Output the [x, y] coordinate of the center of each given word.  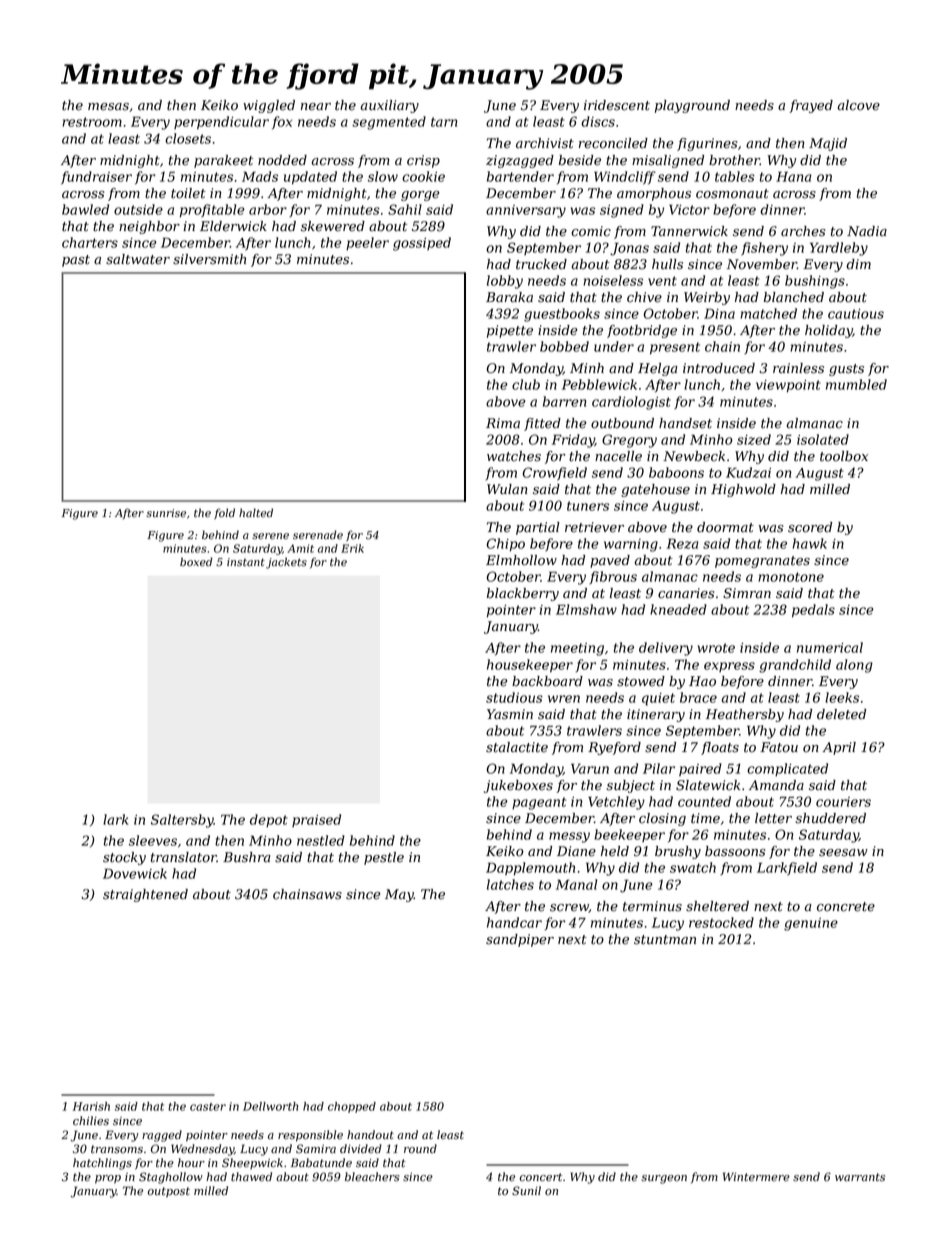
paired [700, 769]
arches [803, 231]
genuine [811, 924]
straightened [145, 895]
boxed [196, 562]
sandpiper [520, 940]
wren [564, 699]
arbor [268, 209]
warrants [860, 1177]
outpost [169, 1192]
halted [256, 512]
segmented [389, 123]
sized [754, 439]
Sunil [526, 1191]
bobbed [564, 346]
